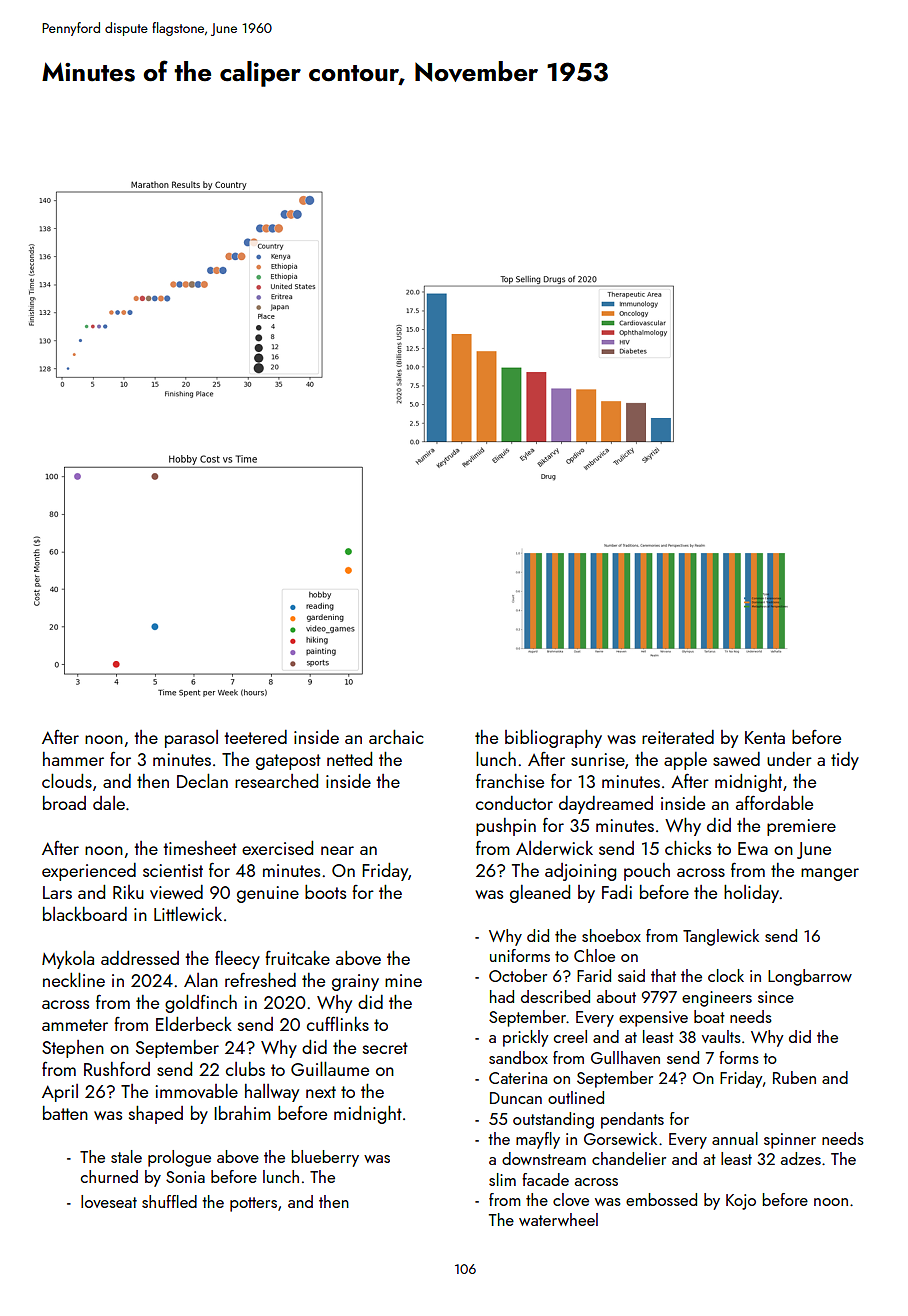  Describe the element at coordinates (794, 1077) in the page. I see `Ruben` at that location.
